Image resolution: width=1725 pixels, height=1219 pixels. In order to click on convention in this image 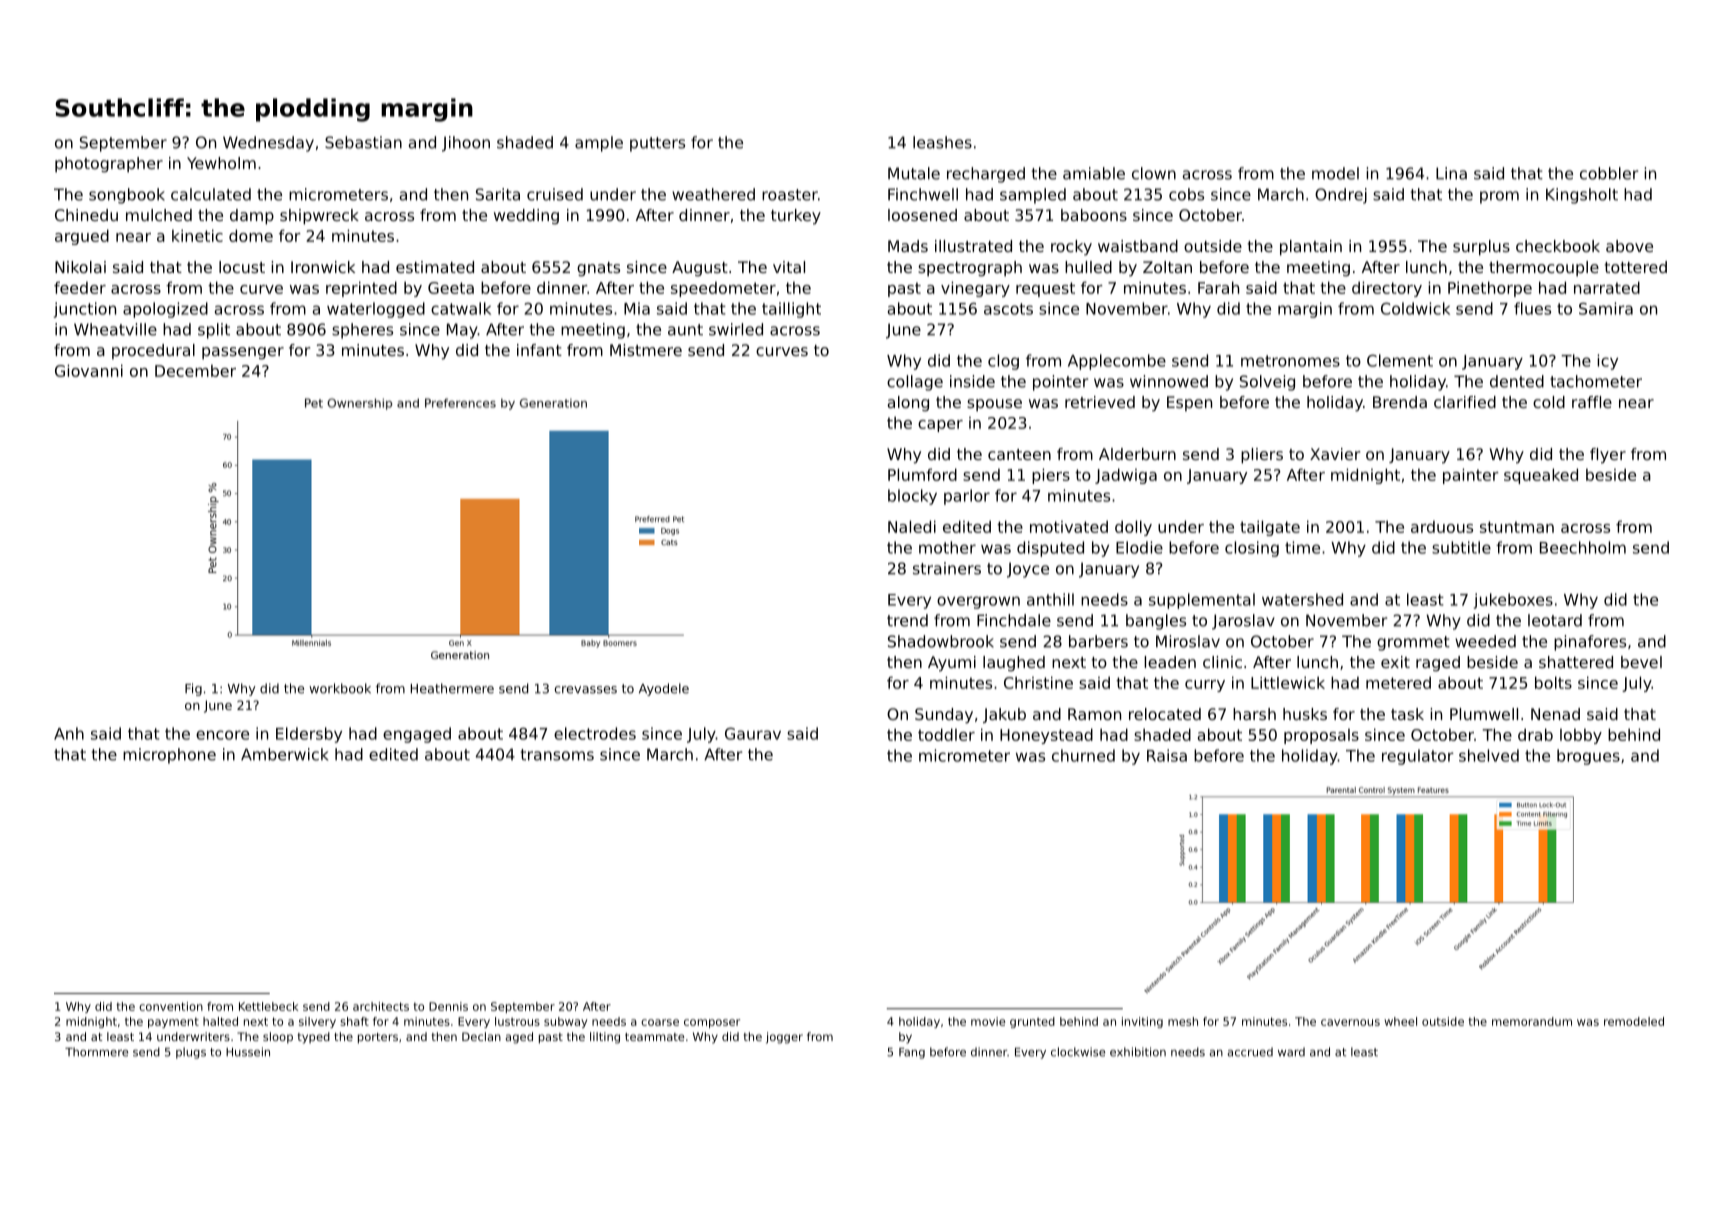, I will do `click(171, 1006)`.
